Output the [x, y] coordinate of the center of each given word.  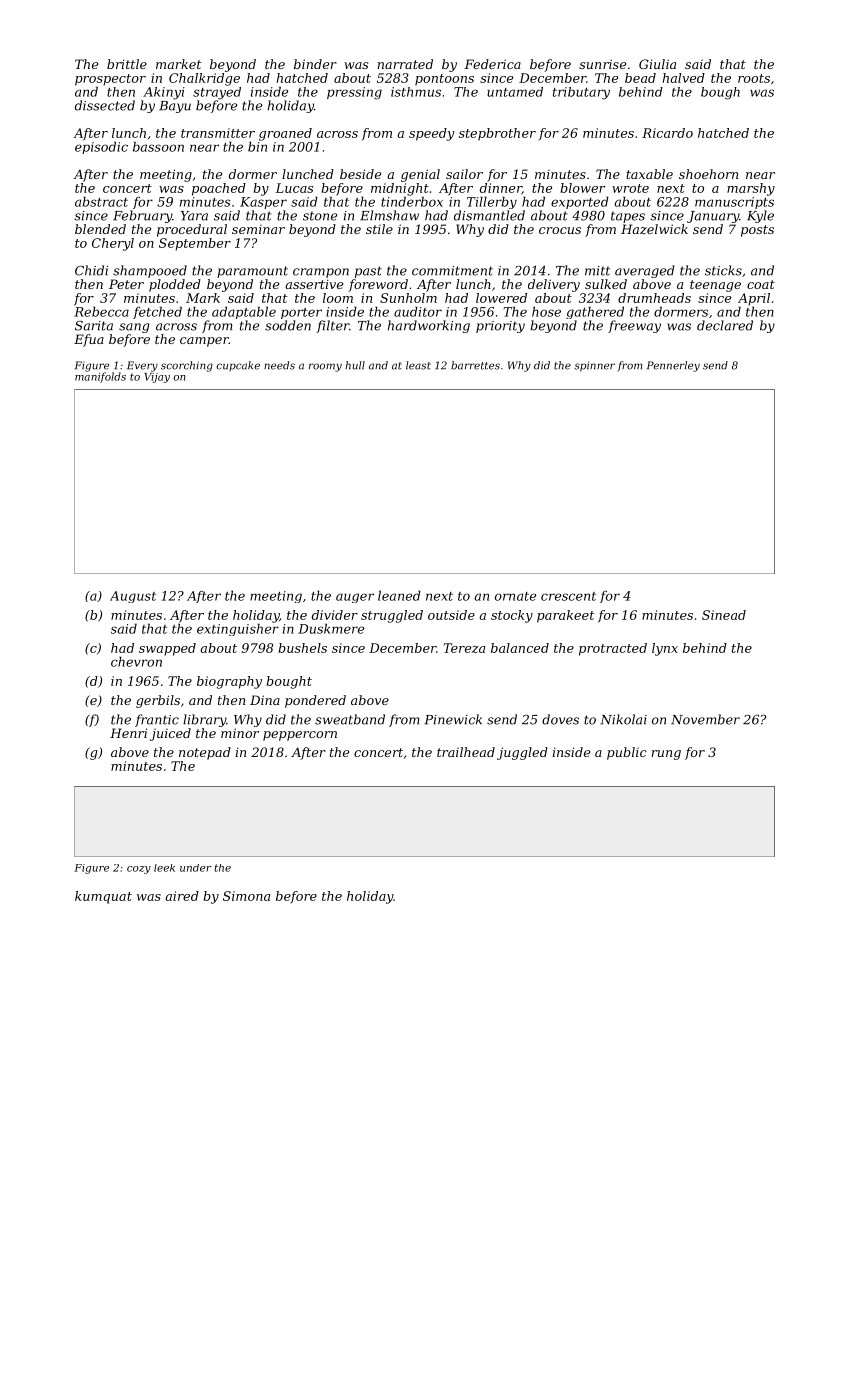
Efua [89, 340]
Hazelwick [654, 229]
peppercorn [300, 736]
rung [666, 755]
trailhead [466, 752]
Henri [128, 733]
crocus [560, 230]
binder [315, 64]
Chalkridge [204, 79]
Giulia [657, 64]
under [195, 868]
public [627, 753]
